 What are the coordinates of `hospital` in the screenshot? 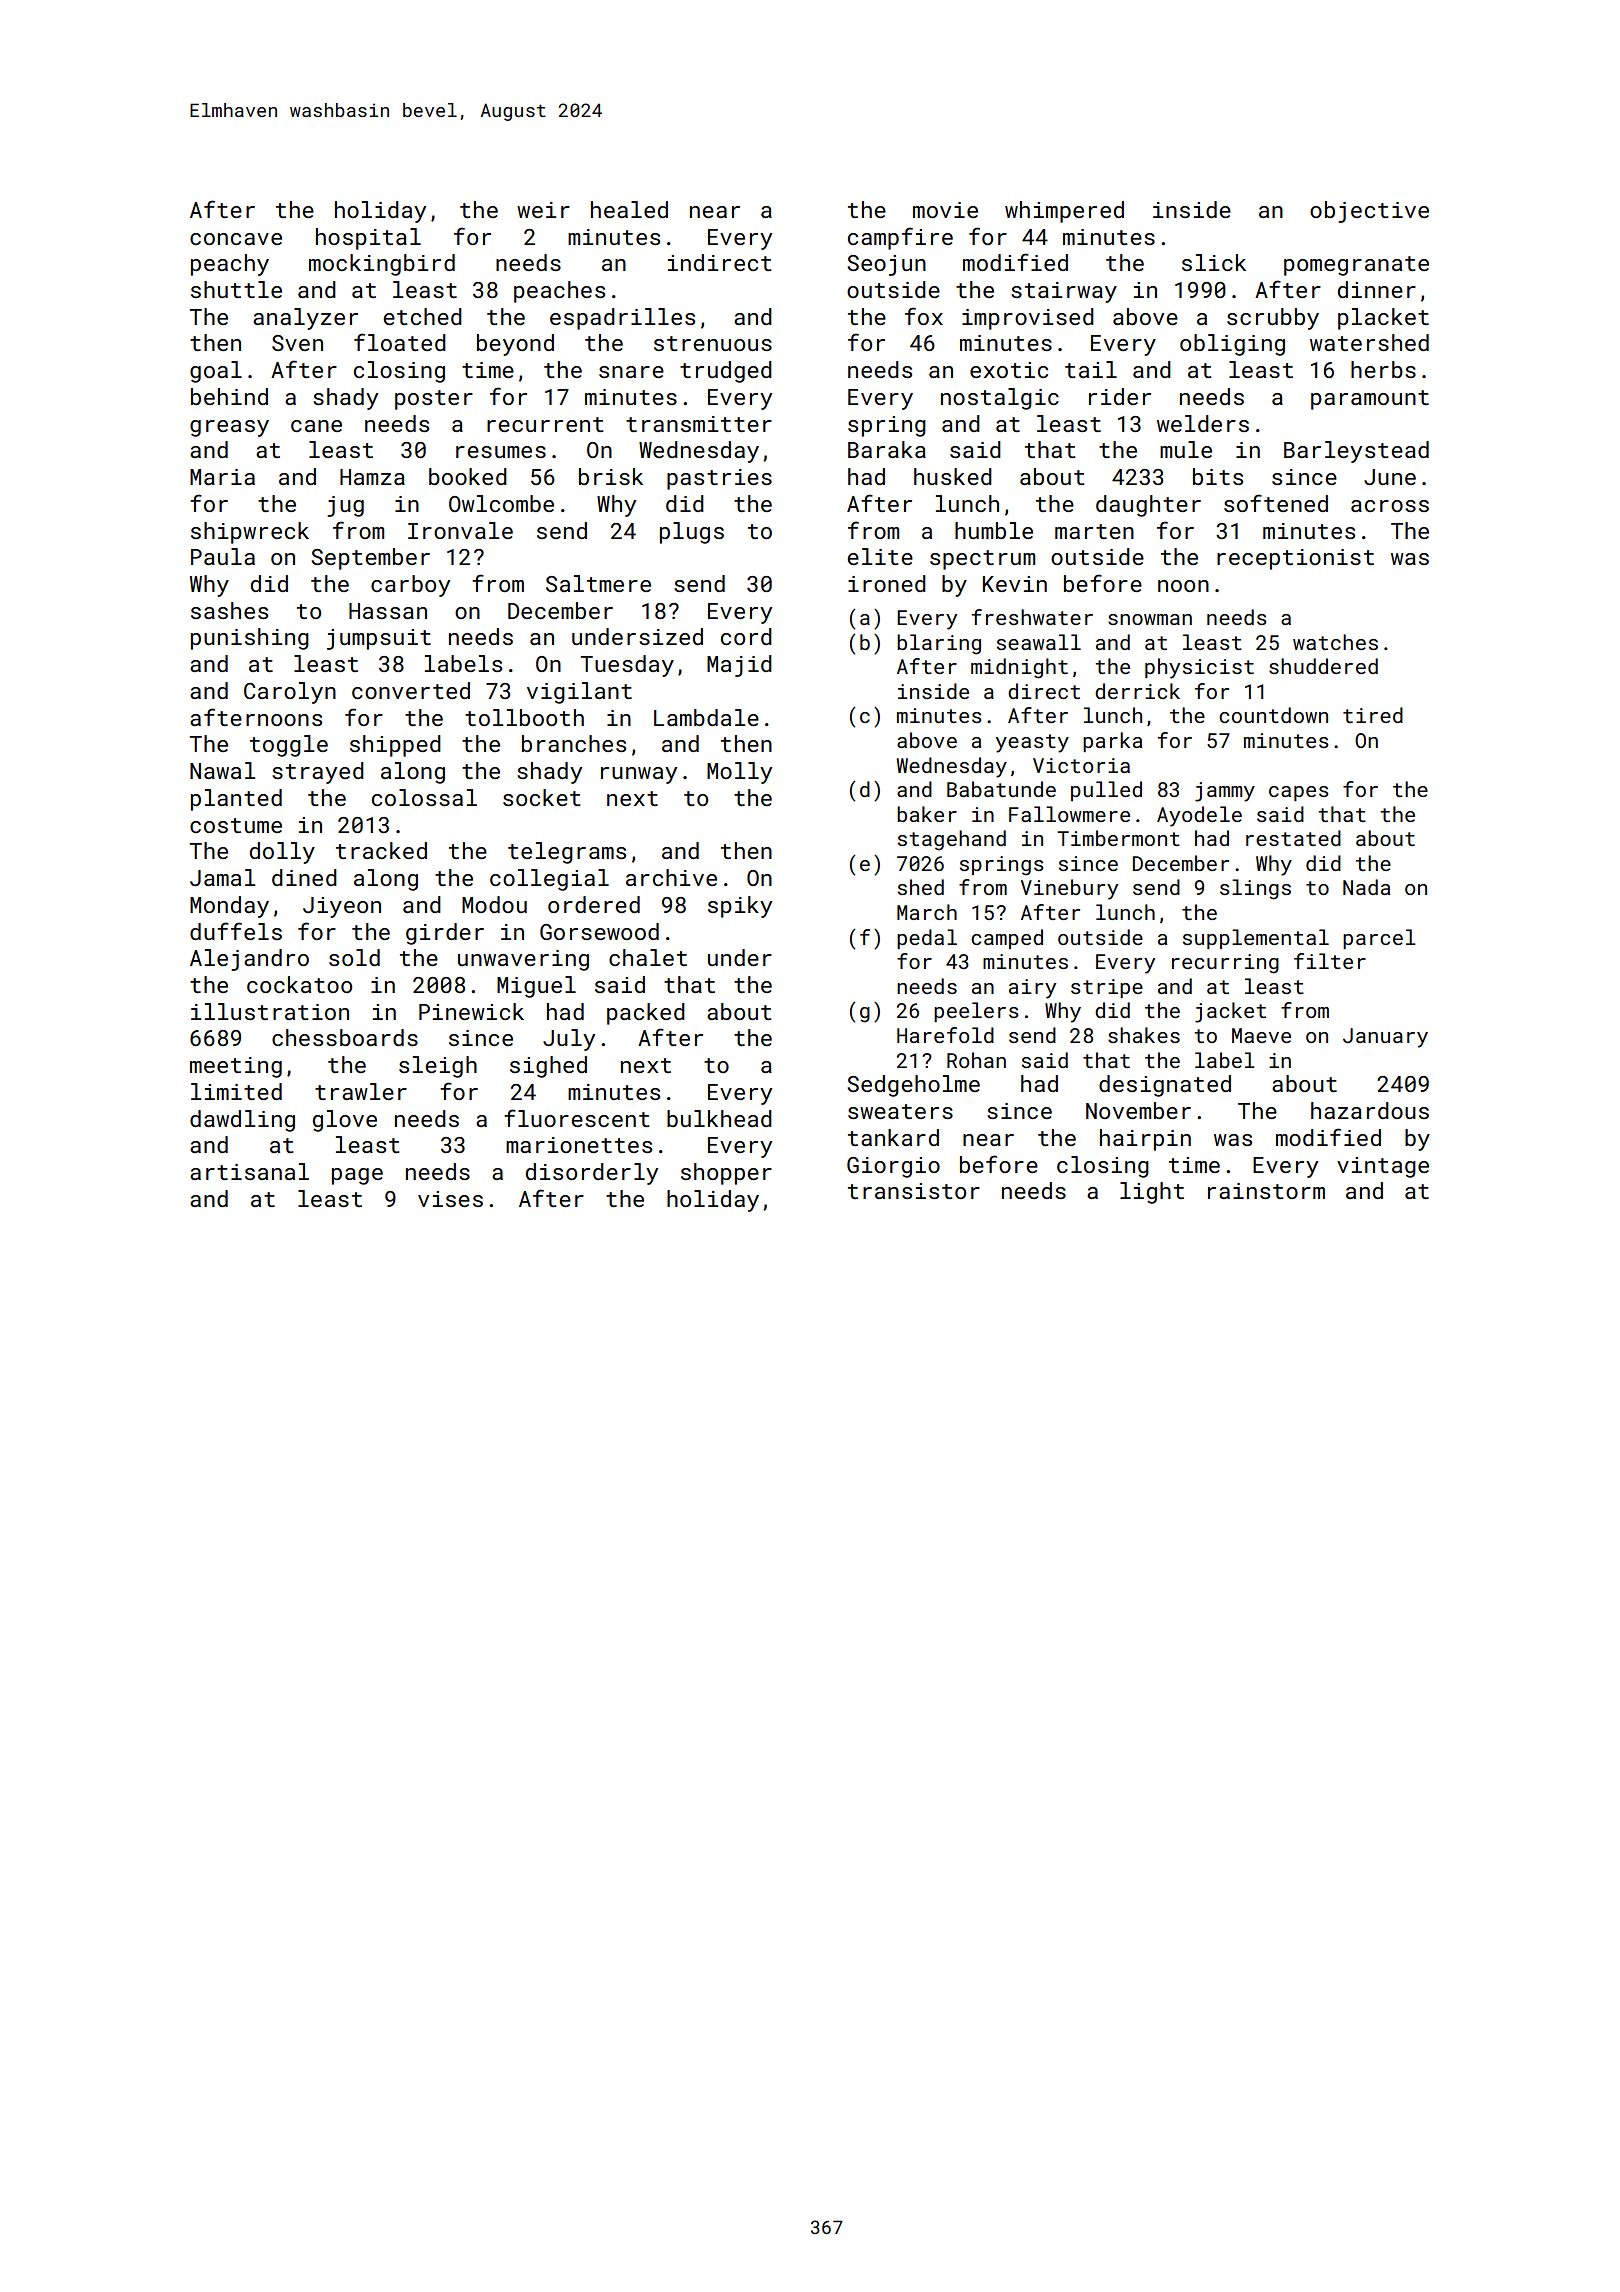 It's located at (368, 239).
